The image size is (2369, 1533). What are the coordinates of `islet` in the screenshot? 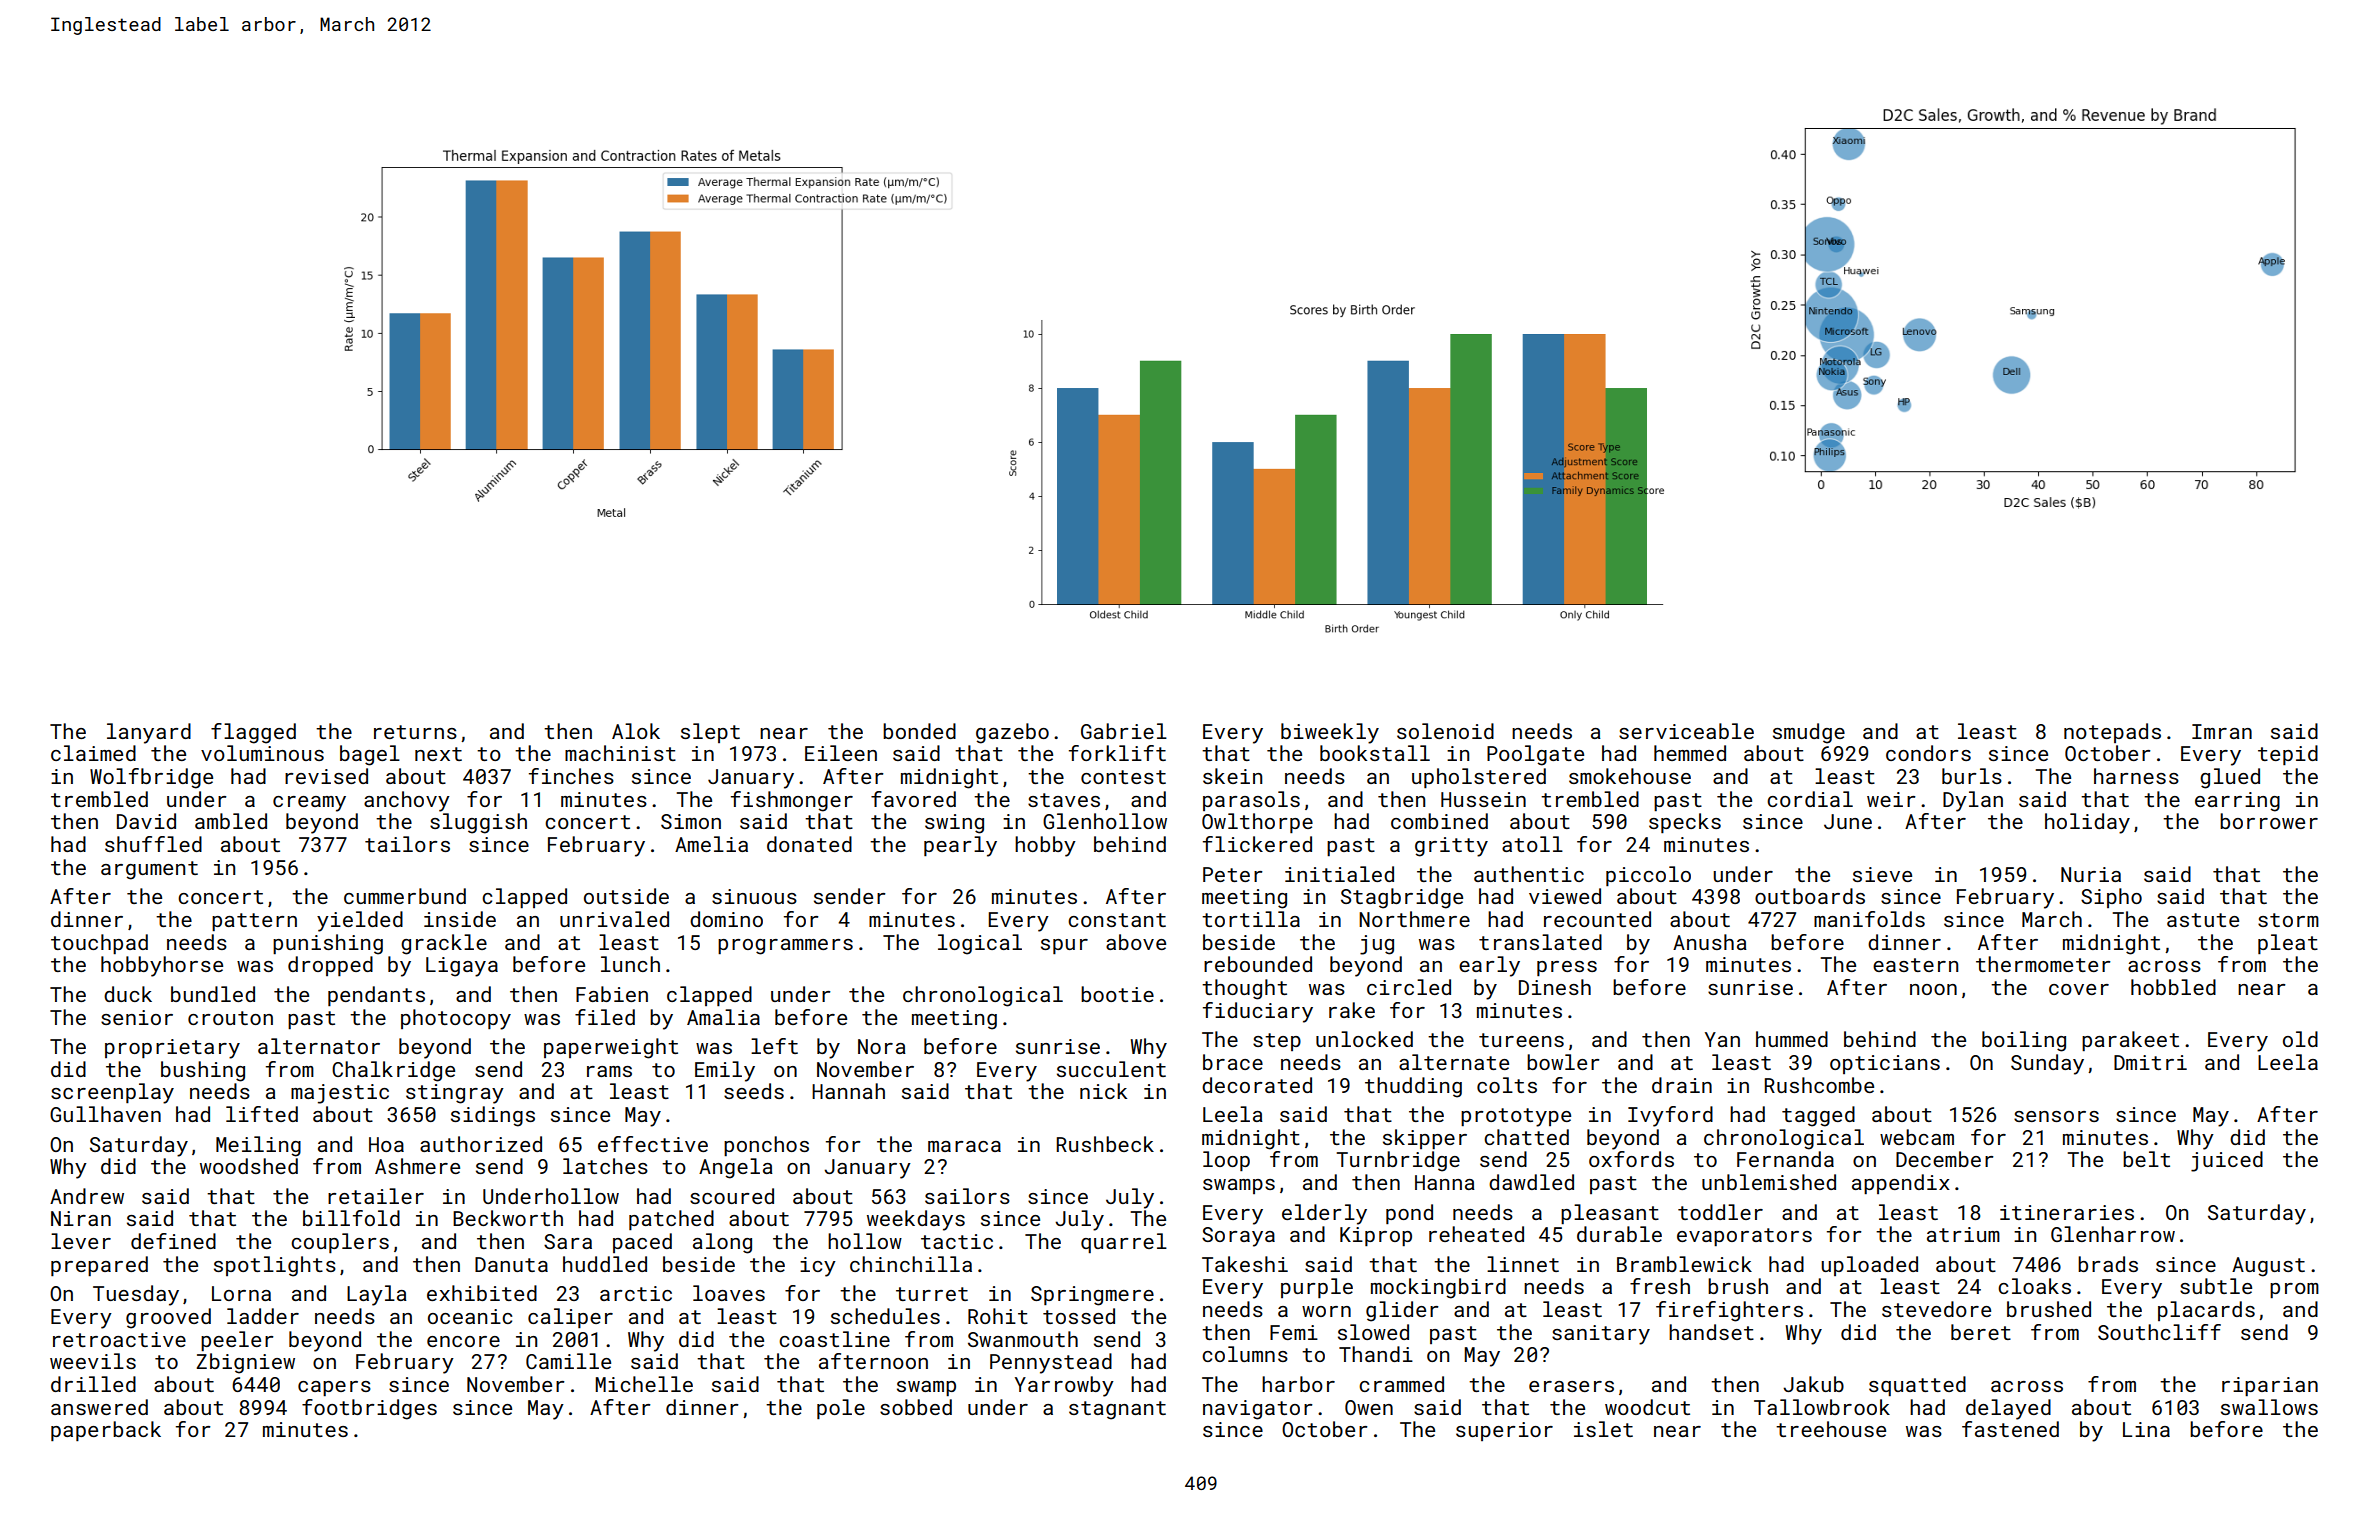 It's located at (1603, 1429).
